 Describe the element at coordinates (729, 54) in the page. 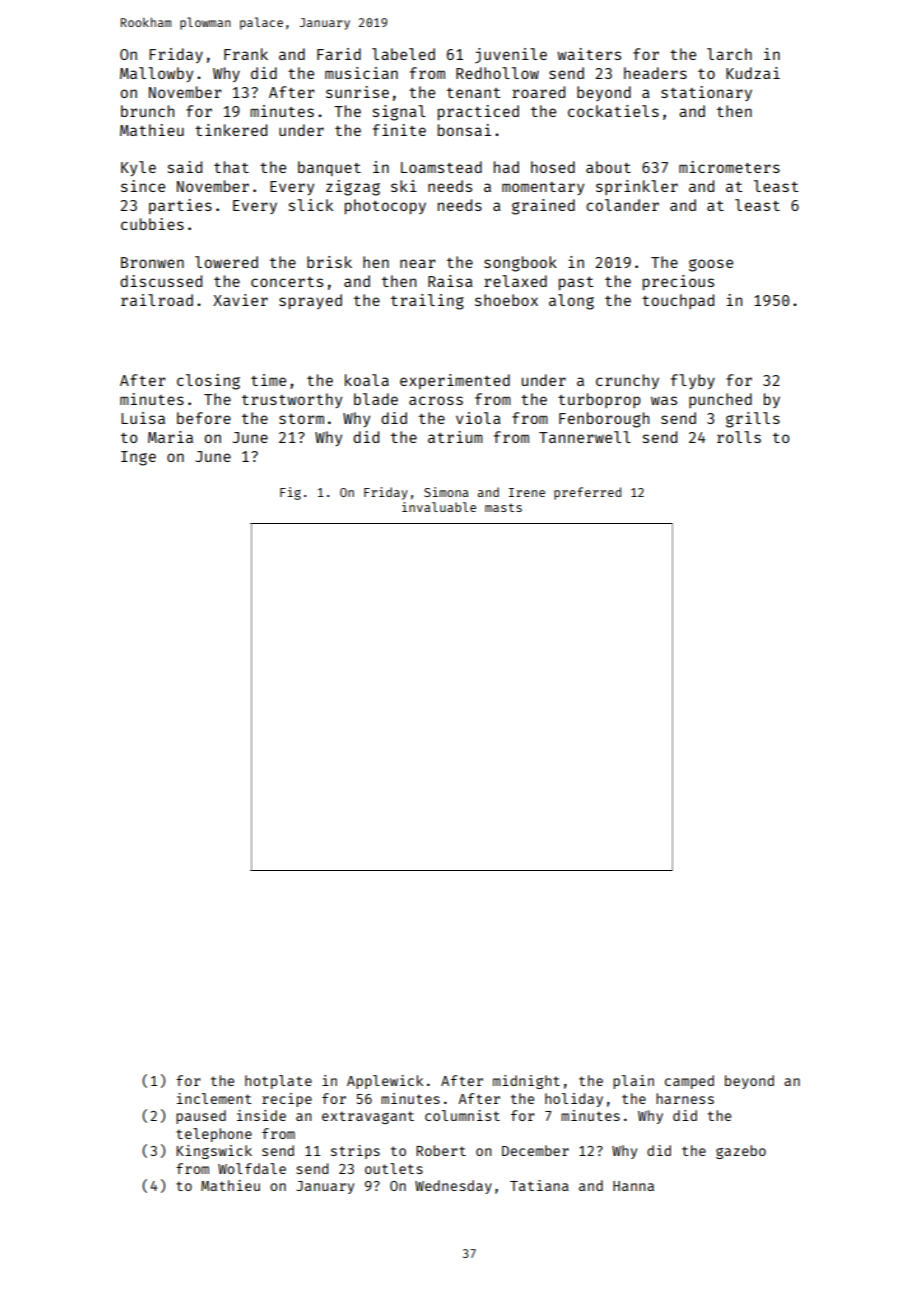

I see `larch` at that location.
